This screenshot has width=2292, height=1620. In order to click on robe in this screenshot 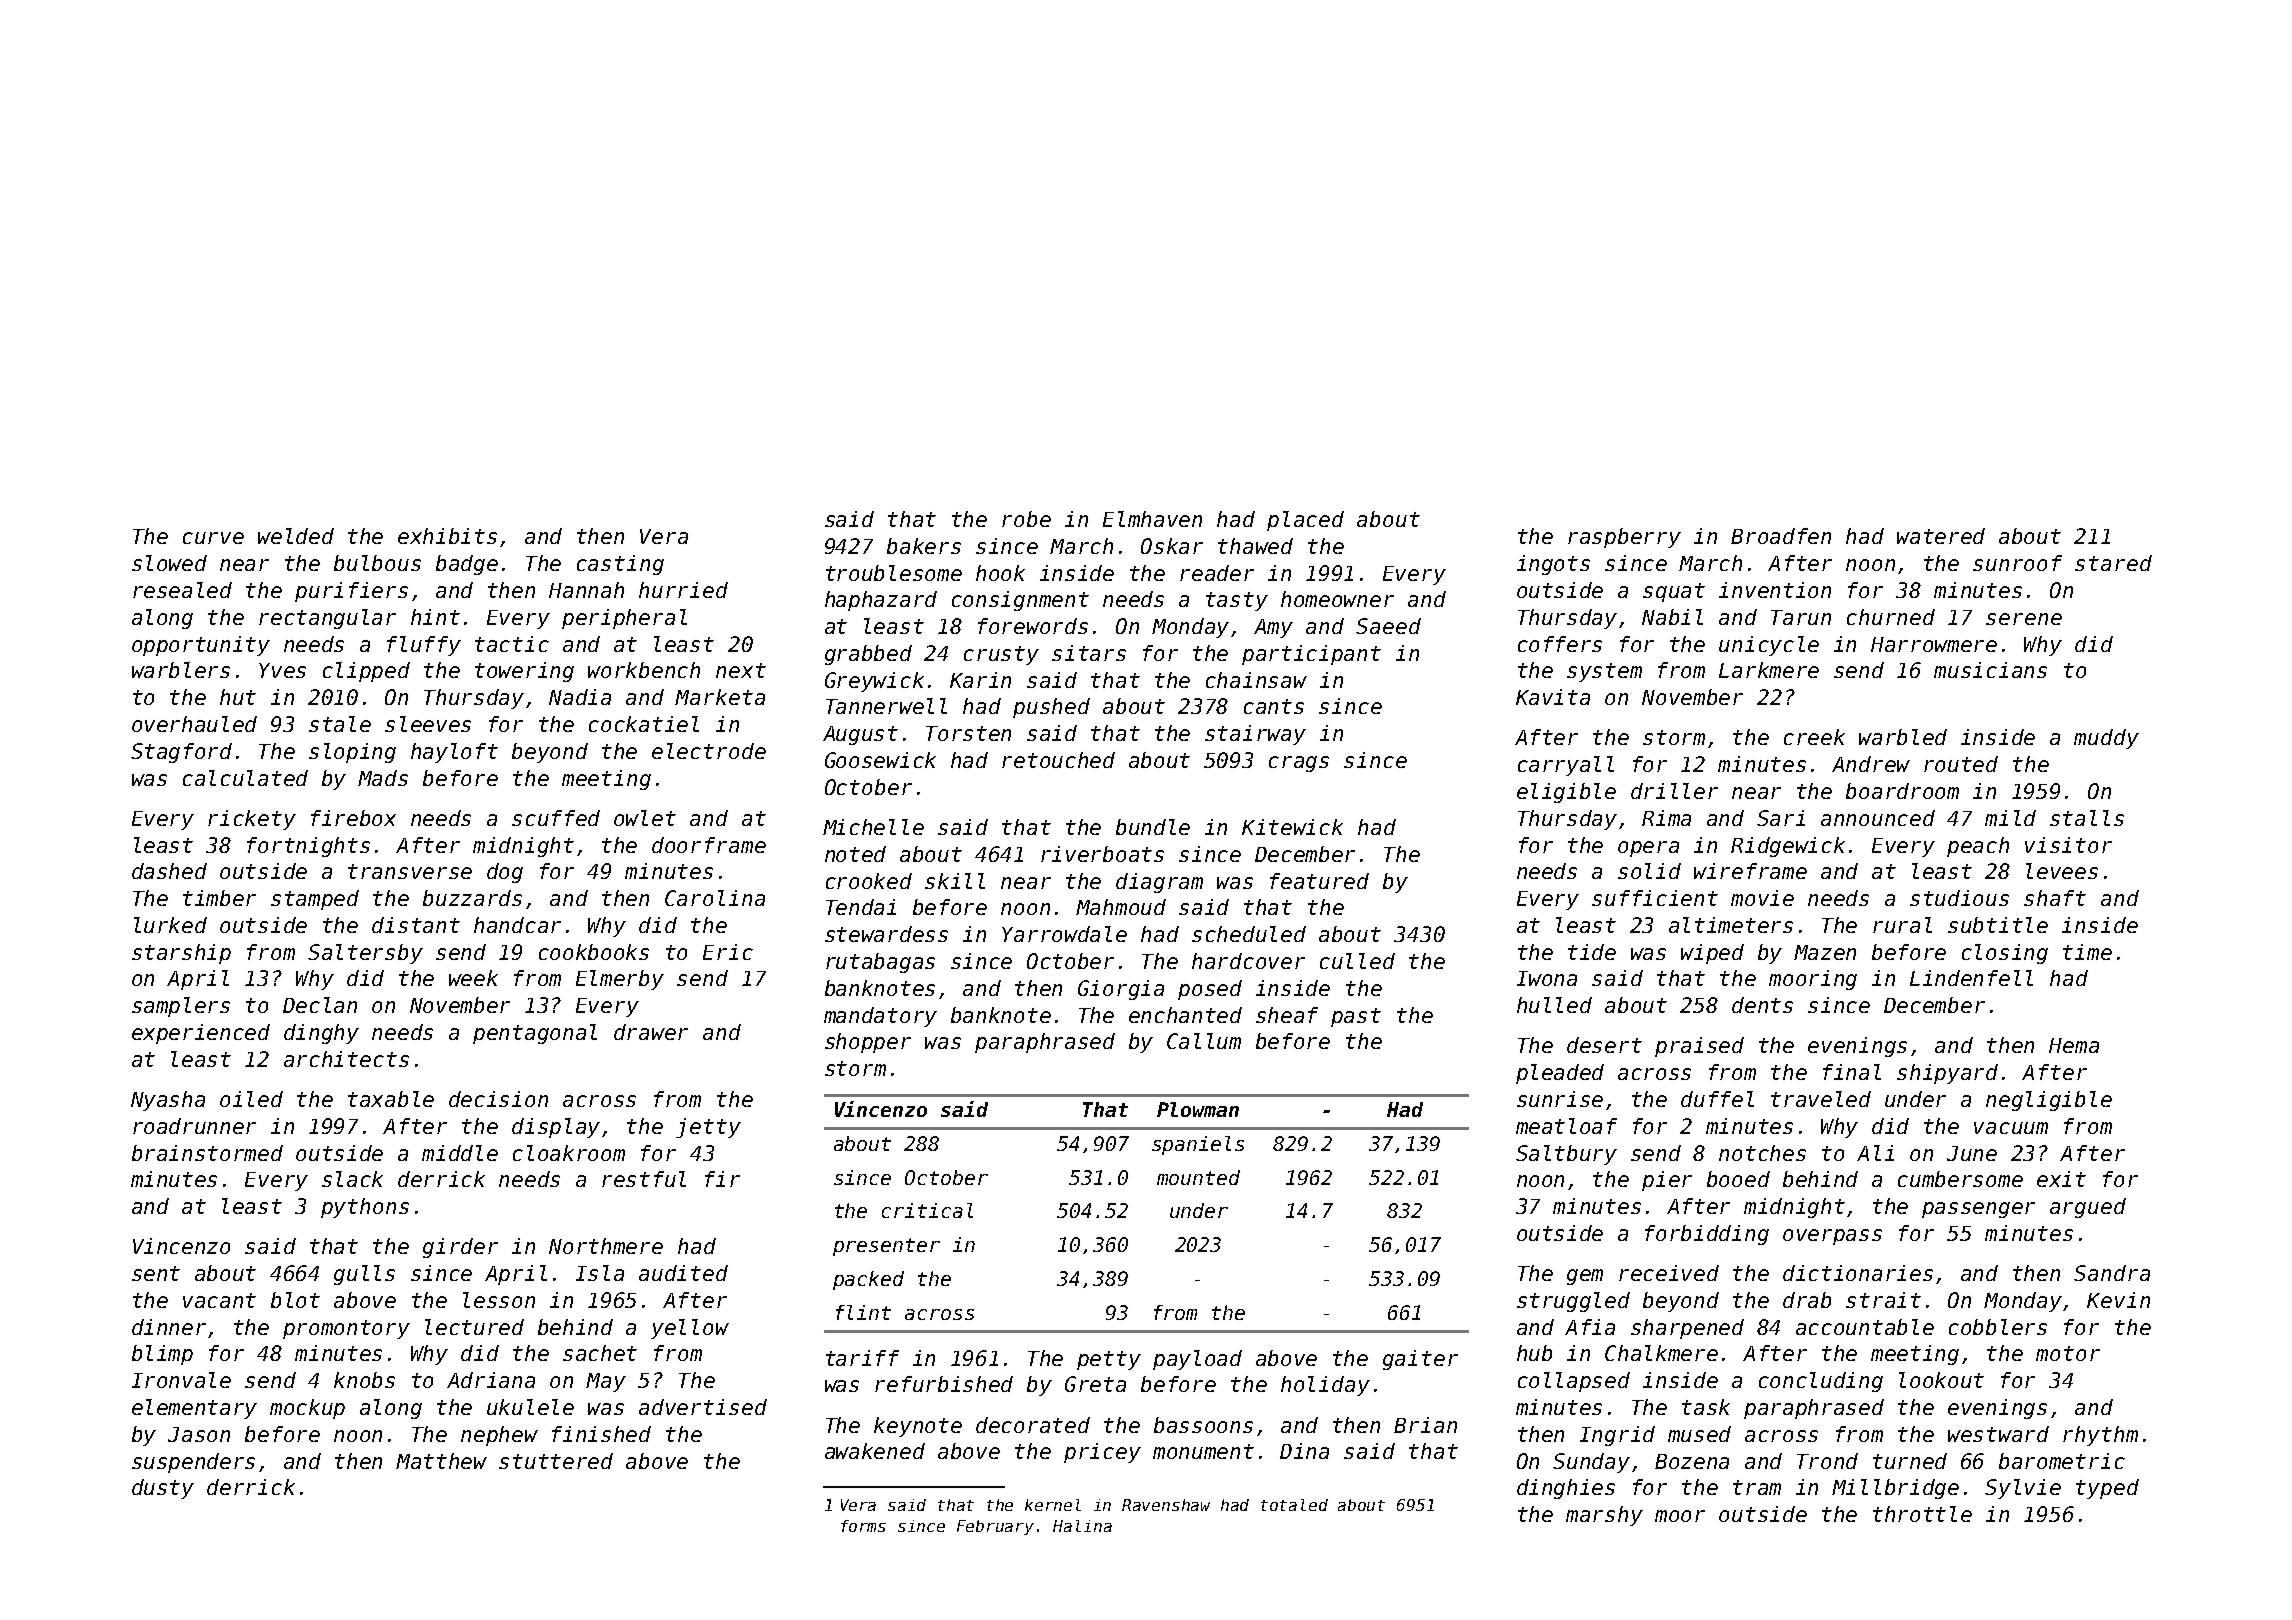, I will do `click(1026, 519)`.
